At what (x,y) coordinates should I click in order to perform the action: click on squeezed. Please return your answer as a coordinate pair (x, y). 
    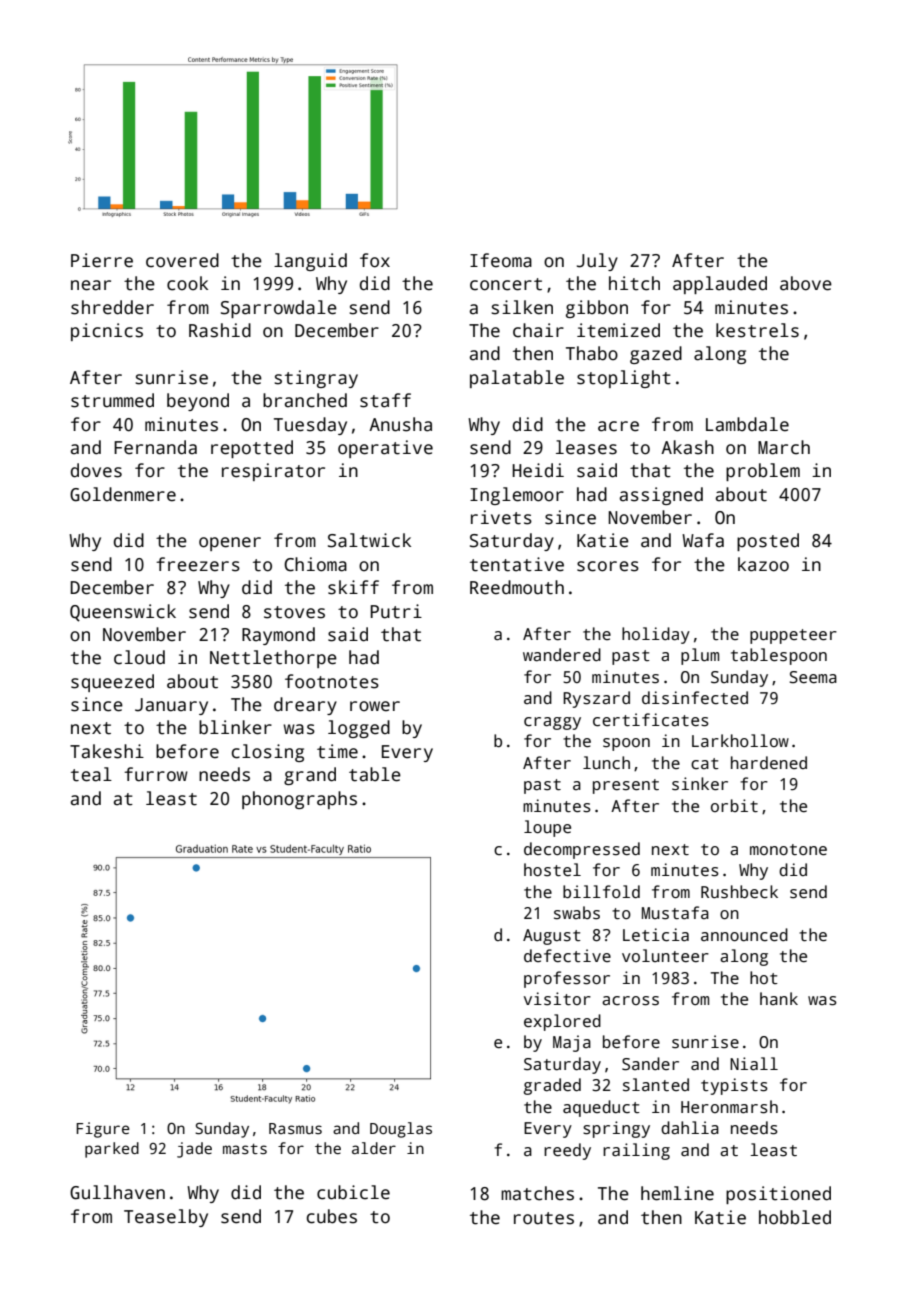
    Looking at the image, I should click on (112, 683).
